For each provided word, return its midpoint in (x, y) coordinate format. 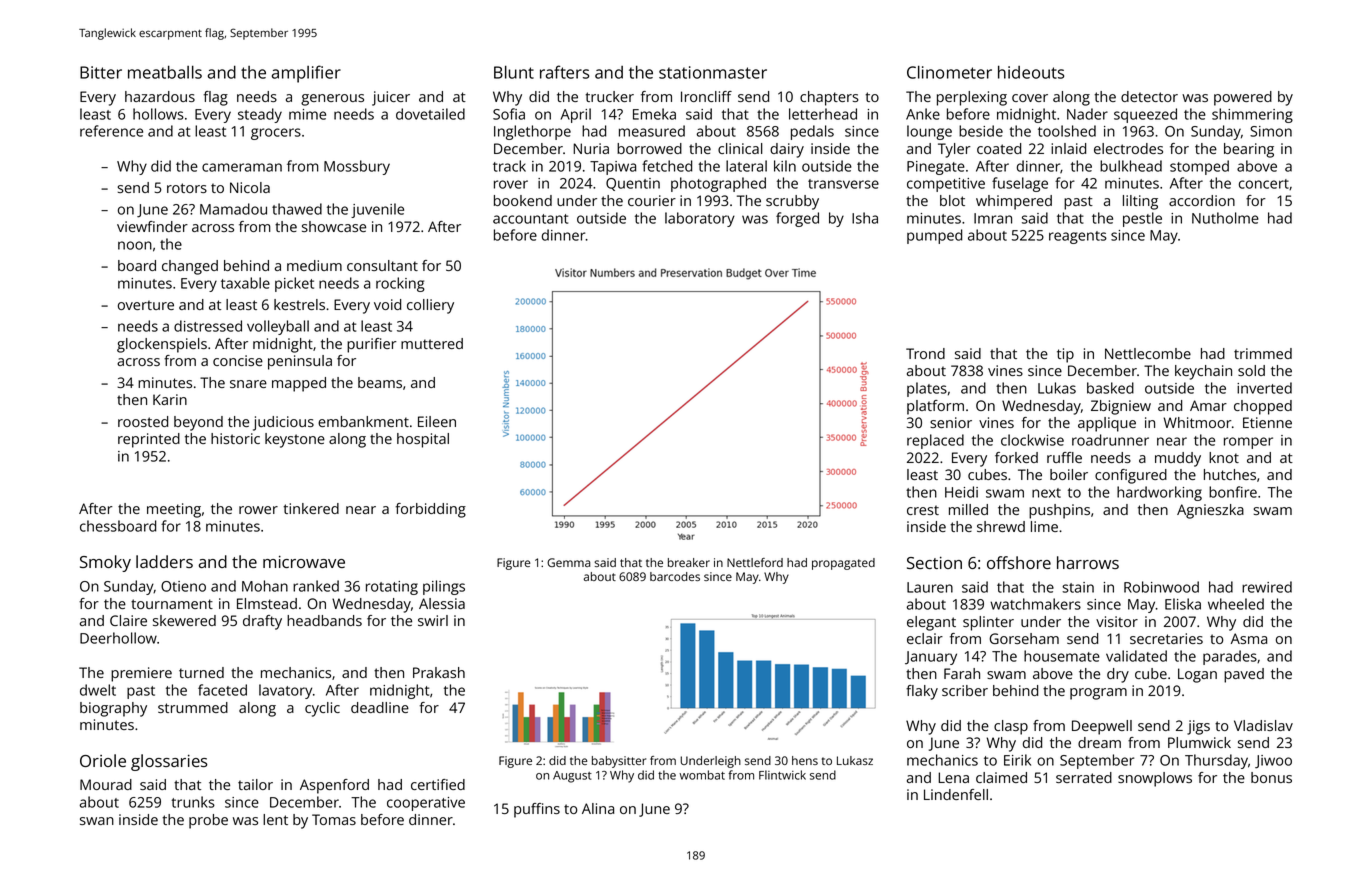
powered (1243, 98)
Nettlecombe (1148, 353)
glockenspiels (162, 345)
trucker (609, 96)
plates (927, 389)
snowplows (1155, 779)
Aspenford (334, 786)
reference (111, 131)
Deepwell (1102, 727)
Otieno (183, 586)
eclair (925, 638)
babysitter (619, 762)
